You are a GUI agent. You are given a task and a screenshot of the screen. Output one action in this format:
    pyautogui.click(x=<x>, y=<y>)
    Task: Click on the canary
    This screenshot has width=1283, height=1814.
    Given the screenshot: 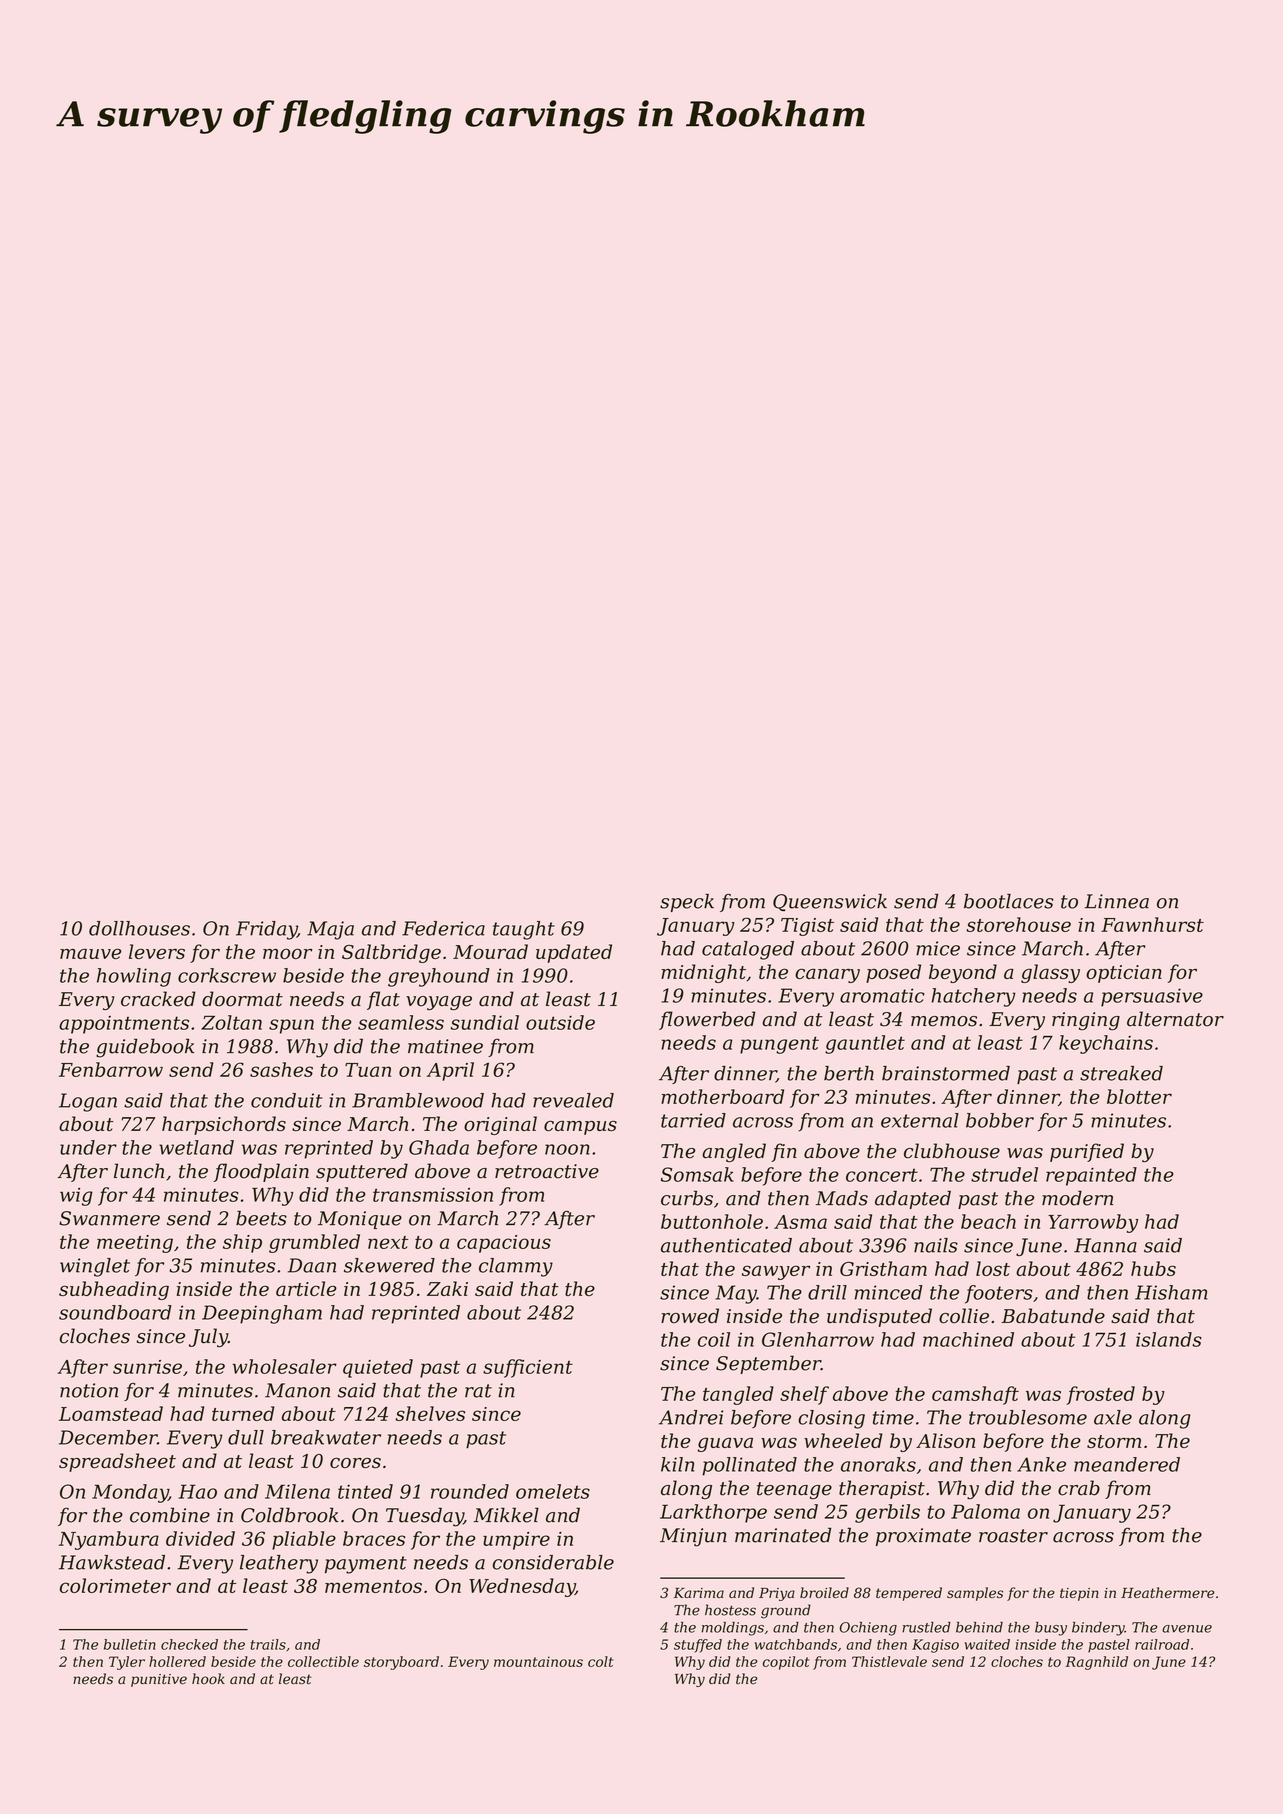 What is the action you would take?
    pyautogui.click(x=827, y=975)
